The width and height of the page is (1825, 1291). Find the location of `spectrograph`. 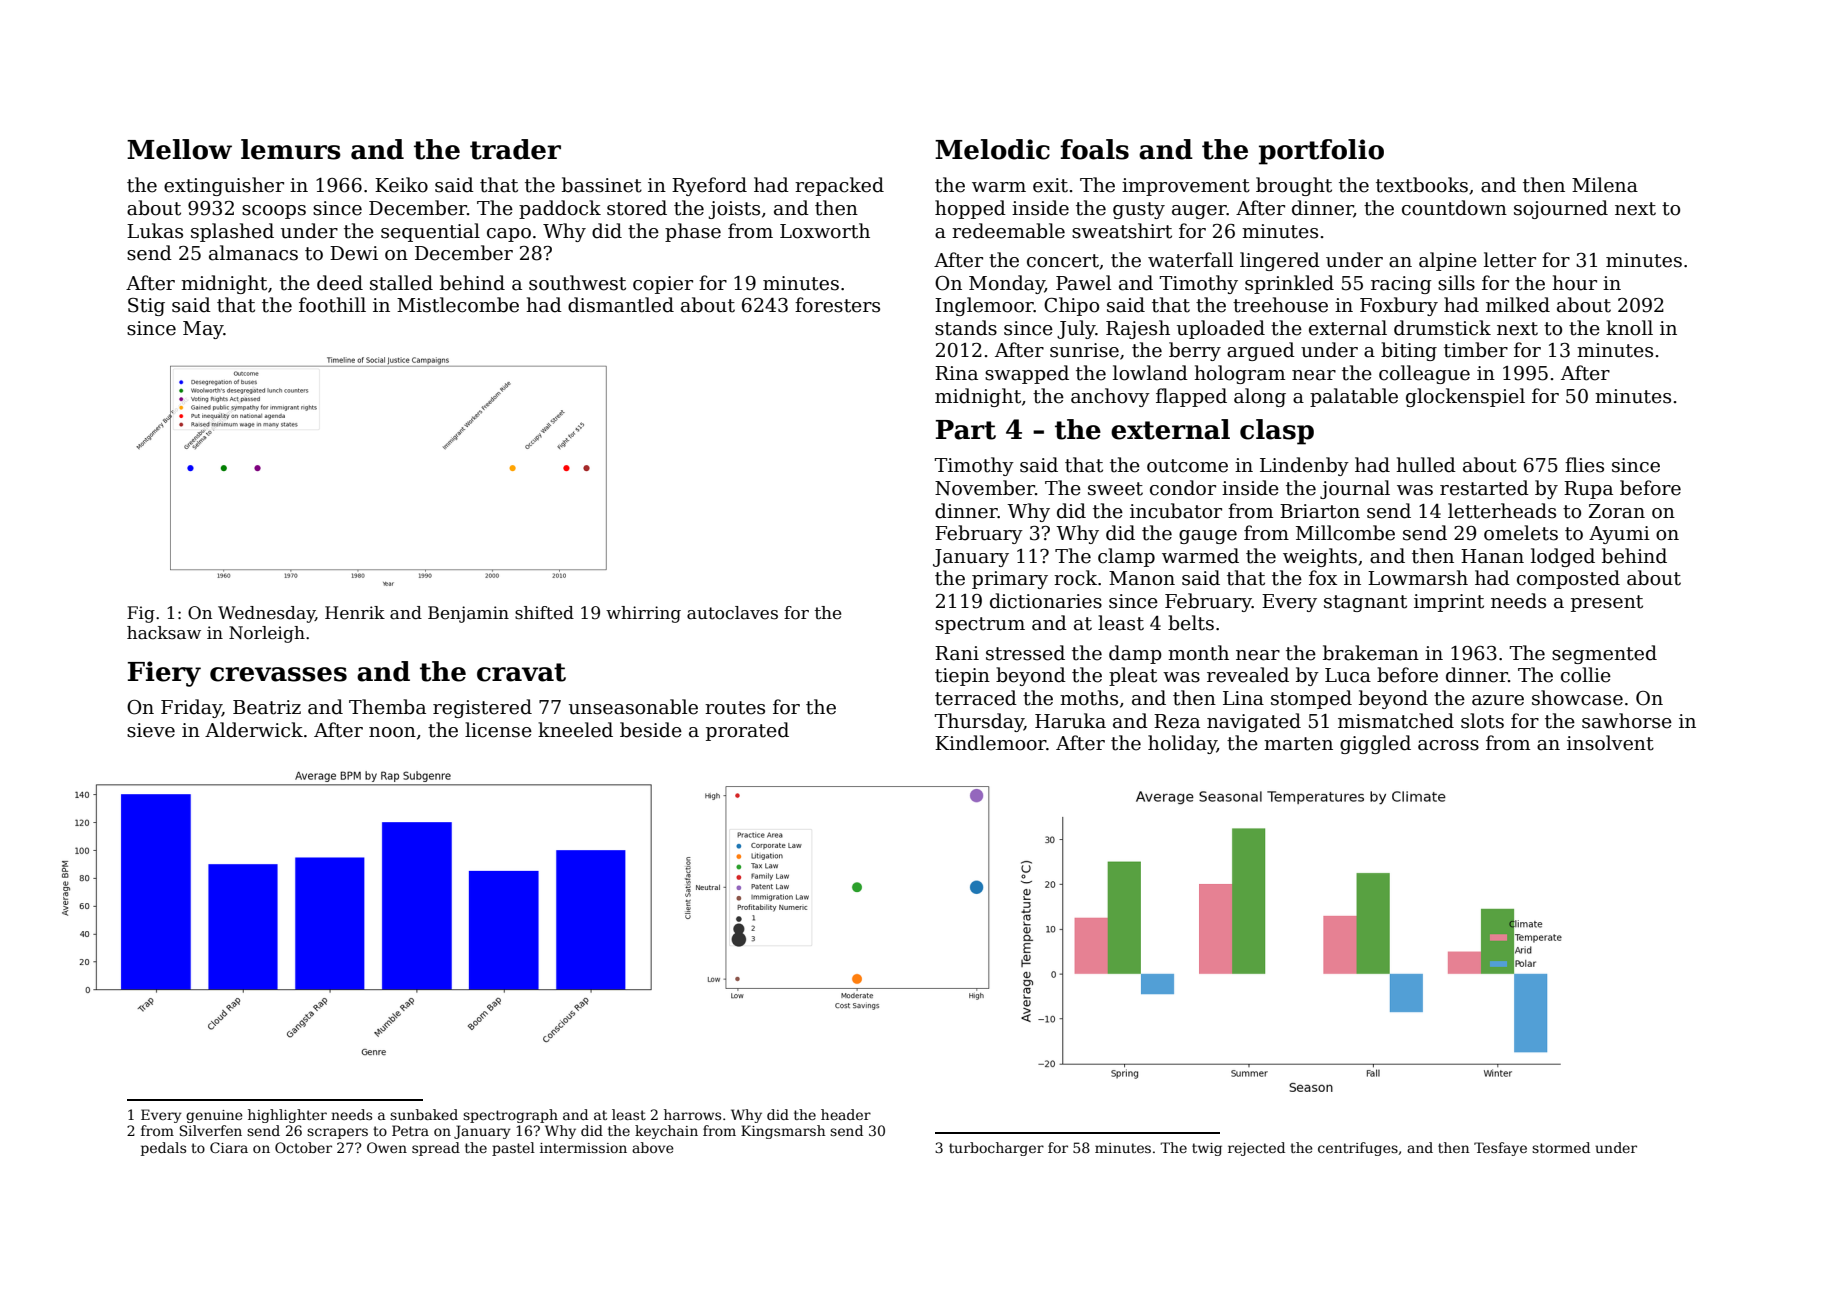

spectrograph is located at coordinates (510, 1116).
